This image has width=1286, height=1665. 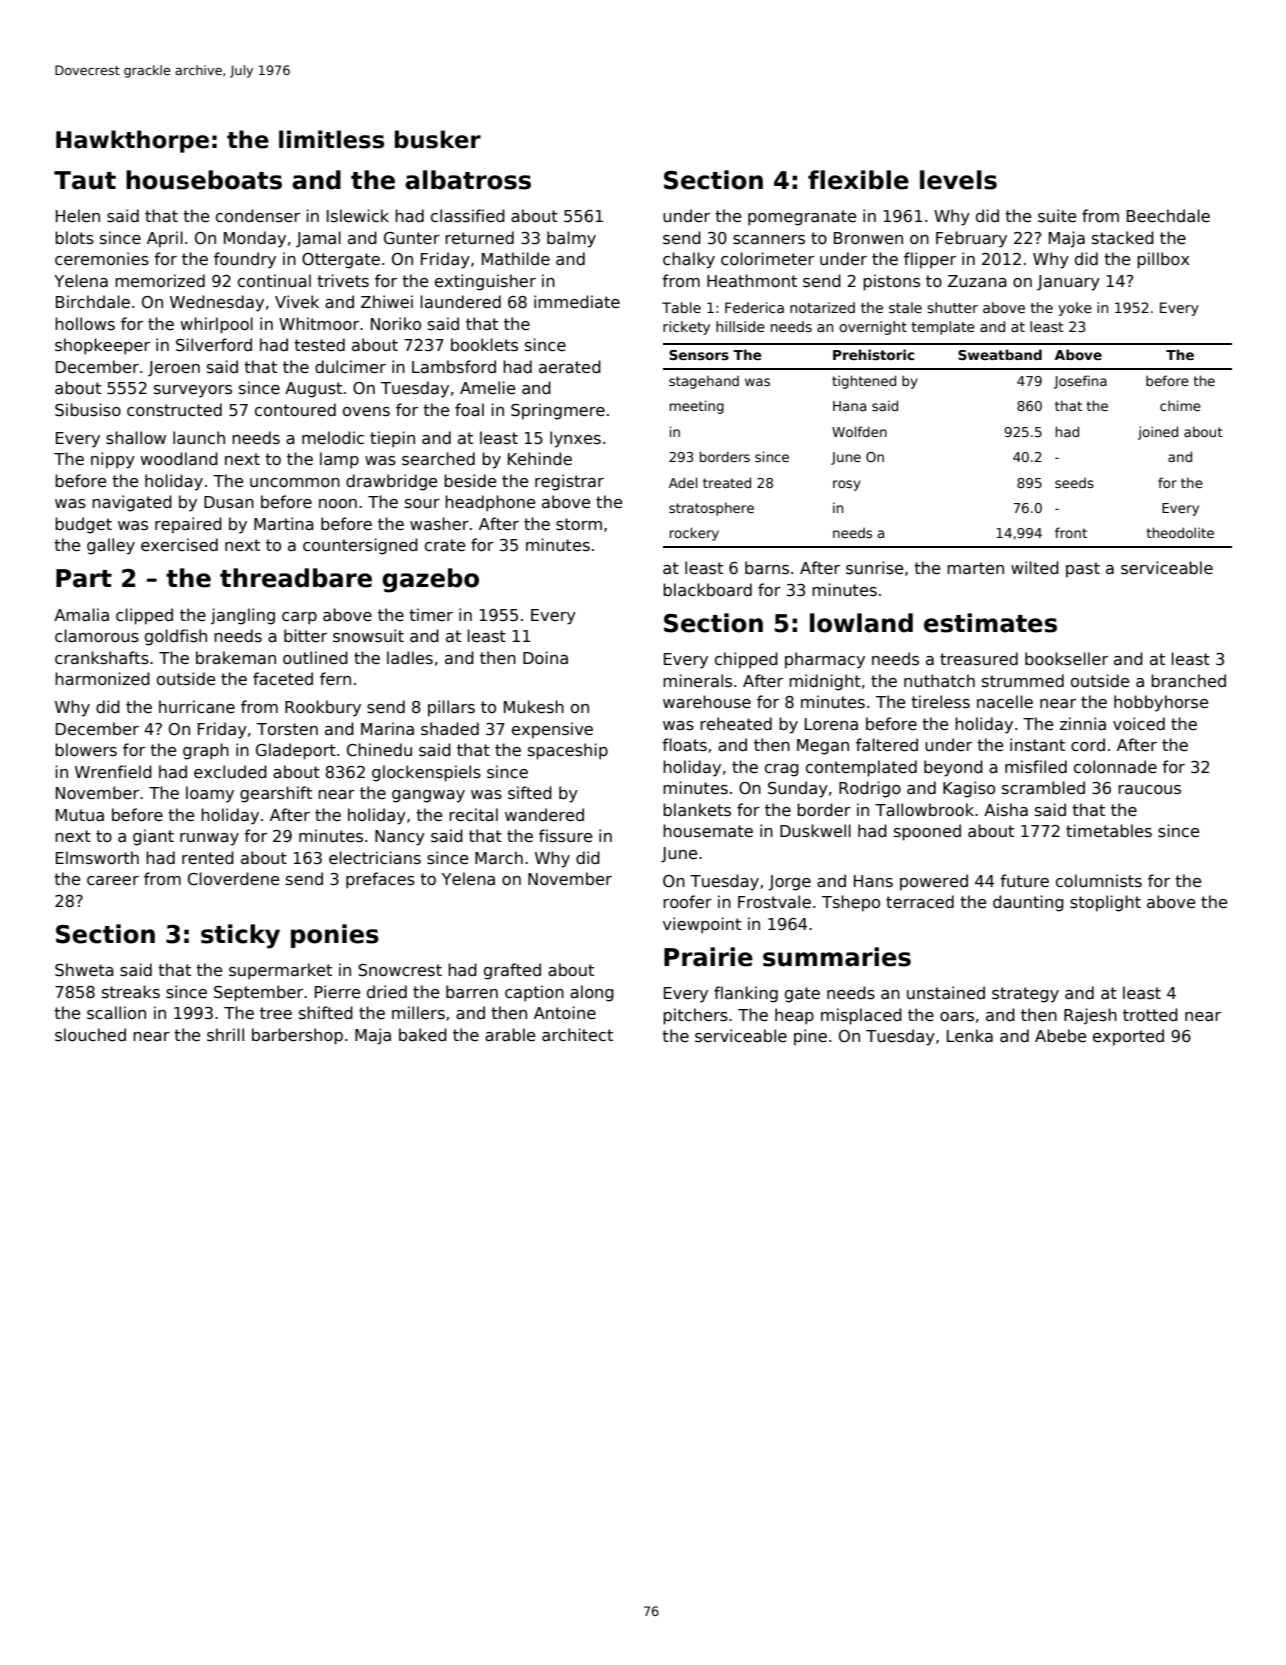 What do you see at coordinates (93, 302) in the image?
I see `Birchdale` at bounding box center [93, 302].
